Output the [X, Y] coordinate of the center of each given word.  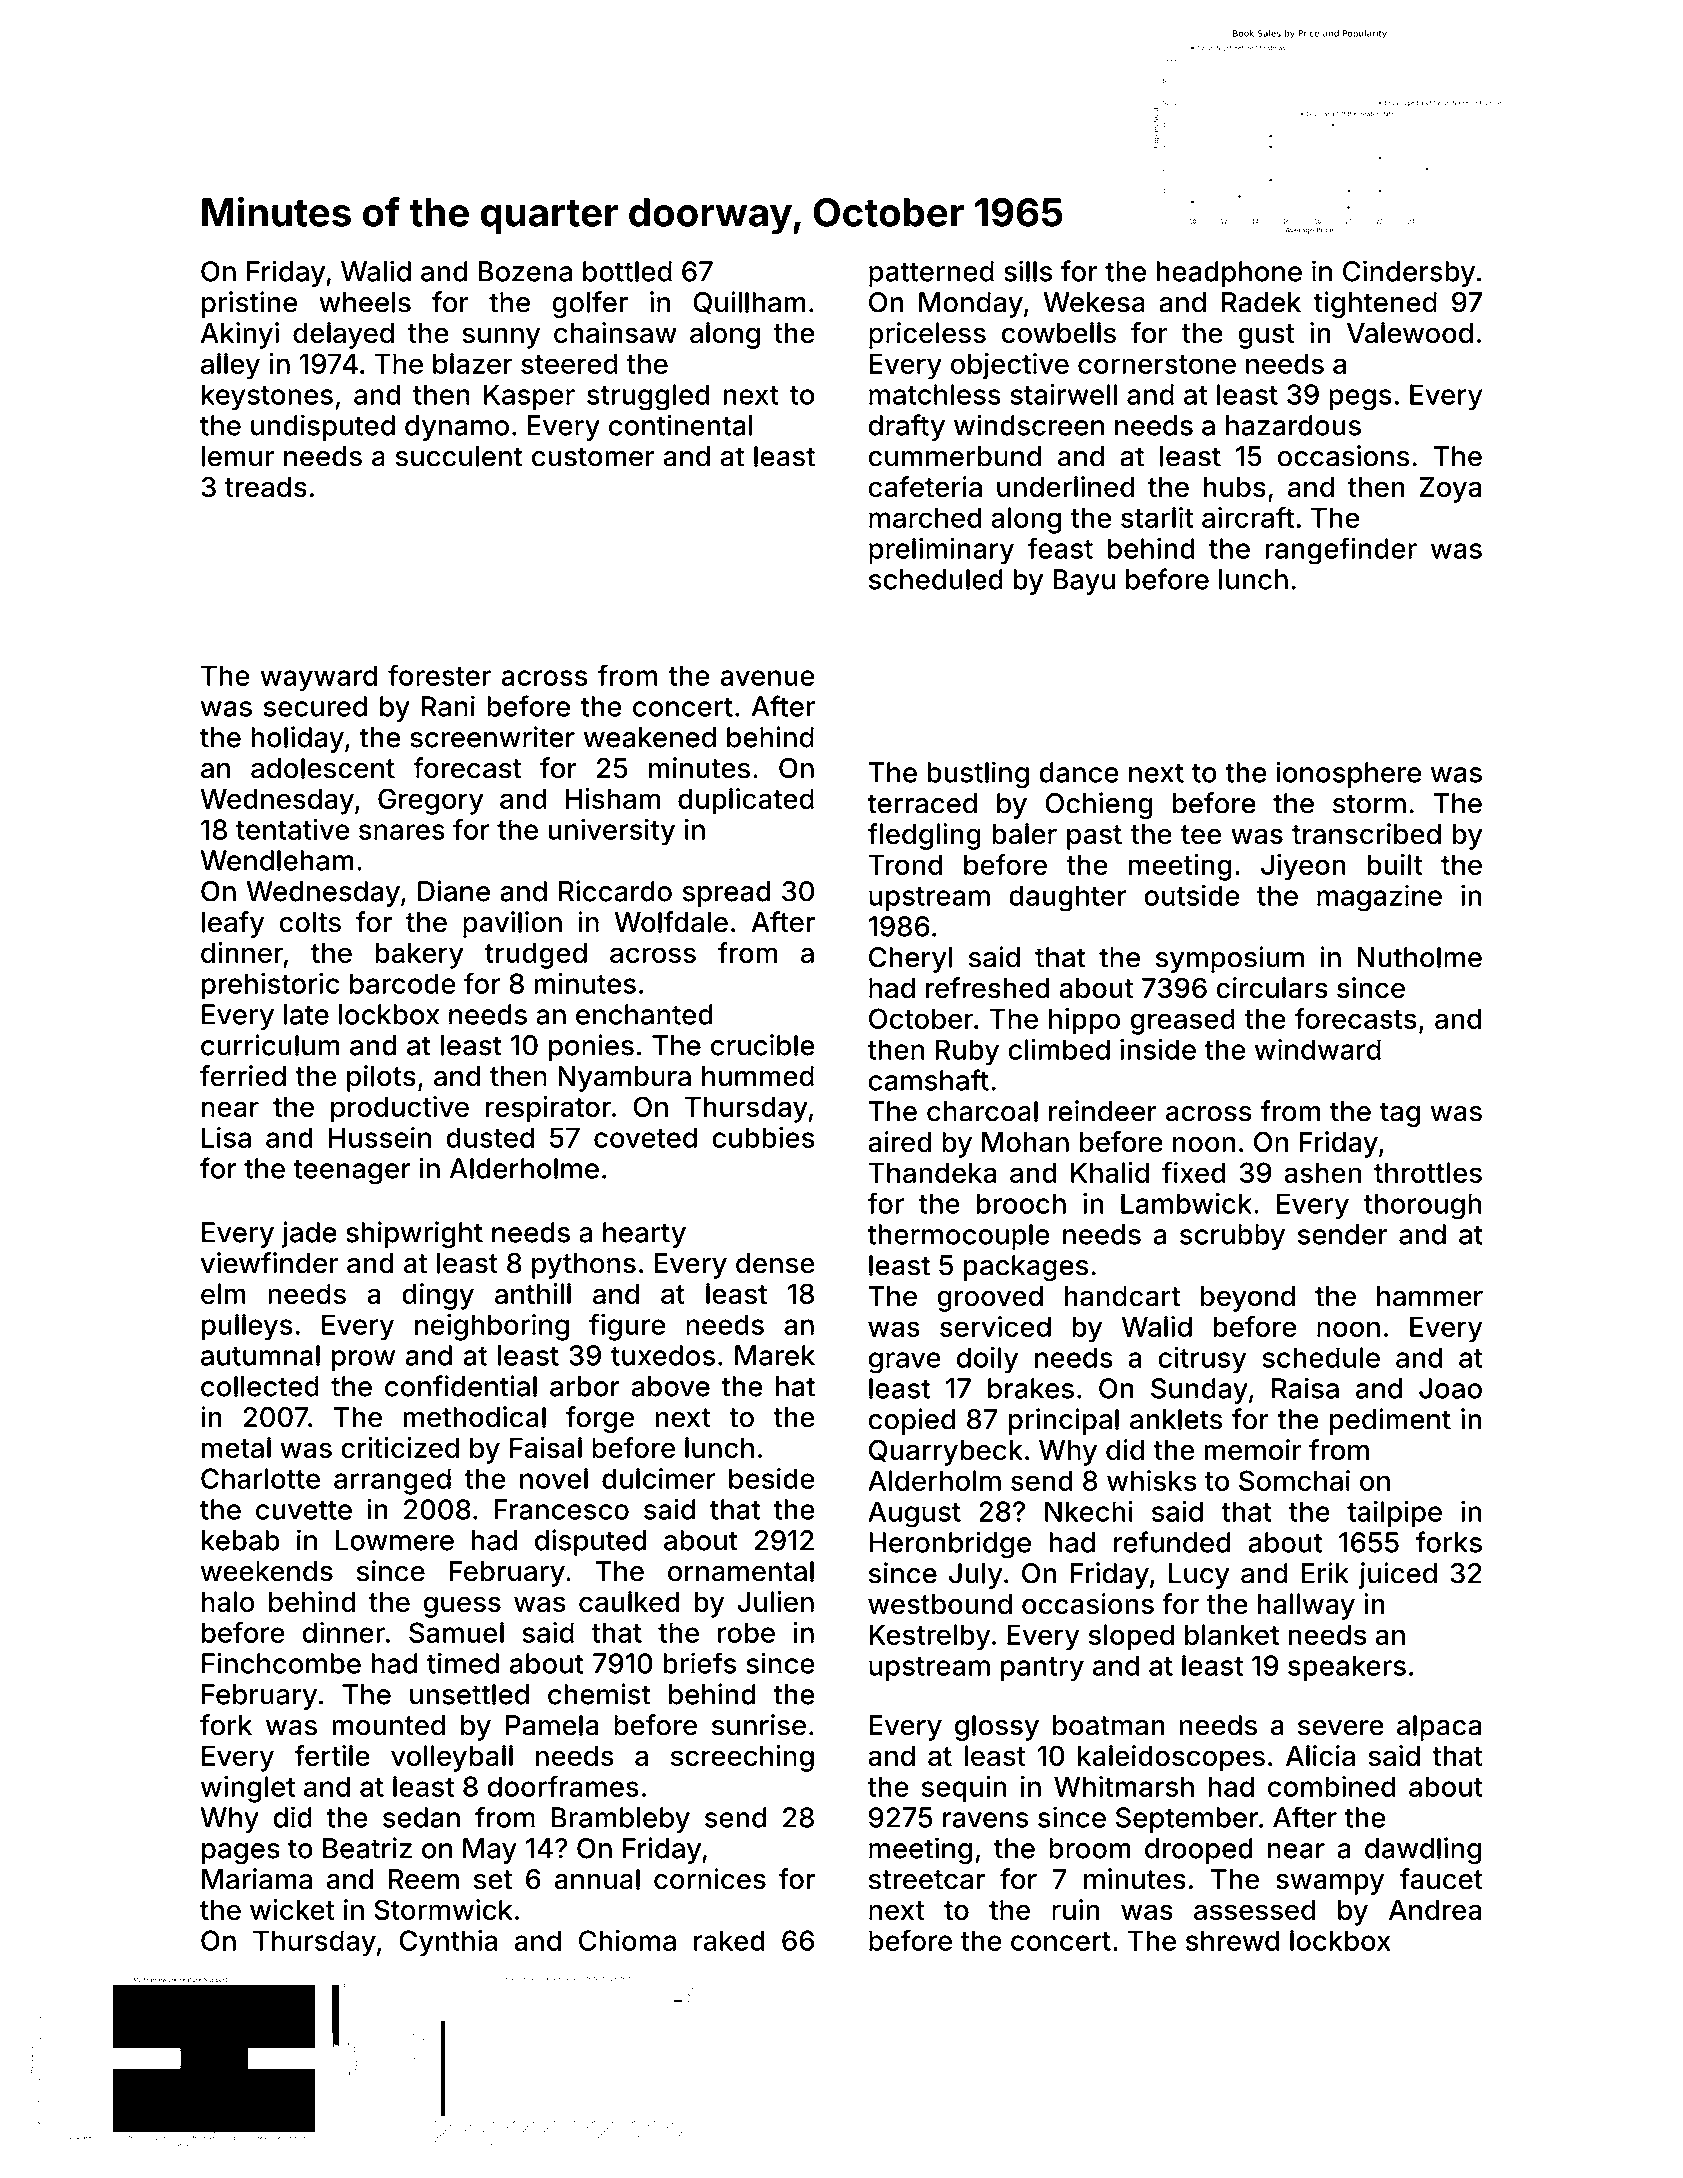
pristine [249, 304]
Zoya [1450, 490]
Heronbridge [950, 1545]
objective [1010, 366]
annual [597, 1879]
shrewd [1232, 1940]
